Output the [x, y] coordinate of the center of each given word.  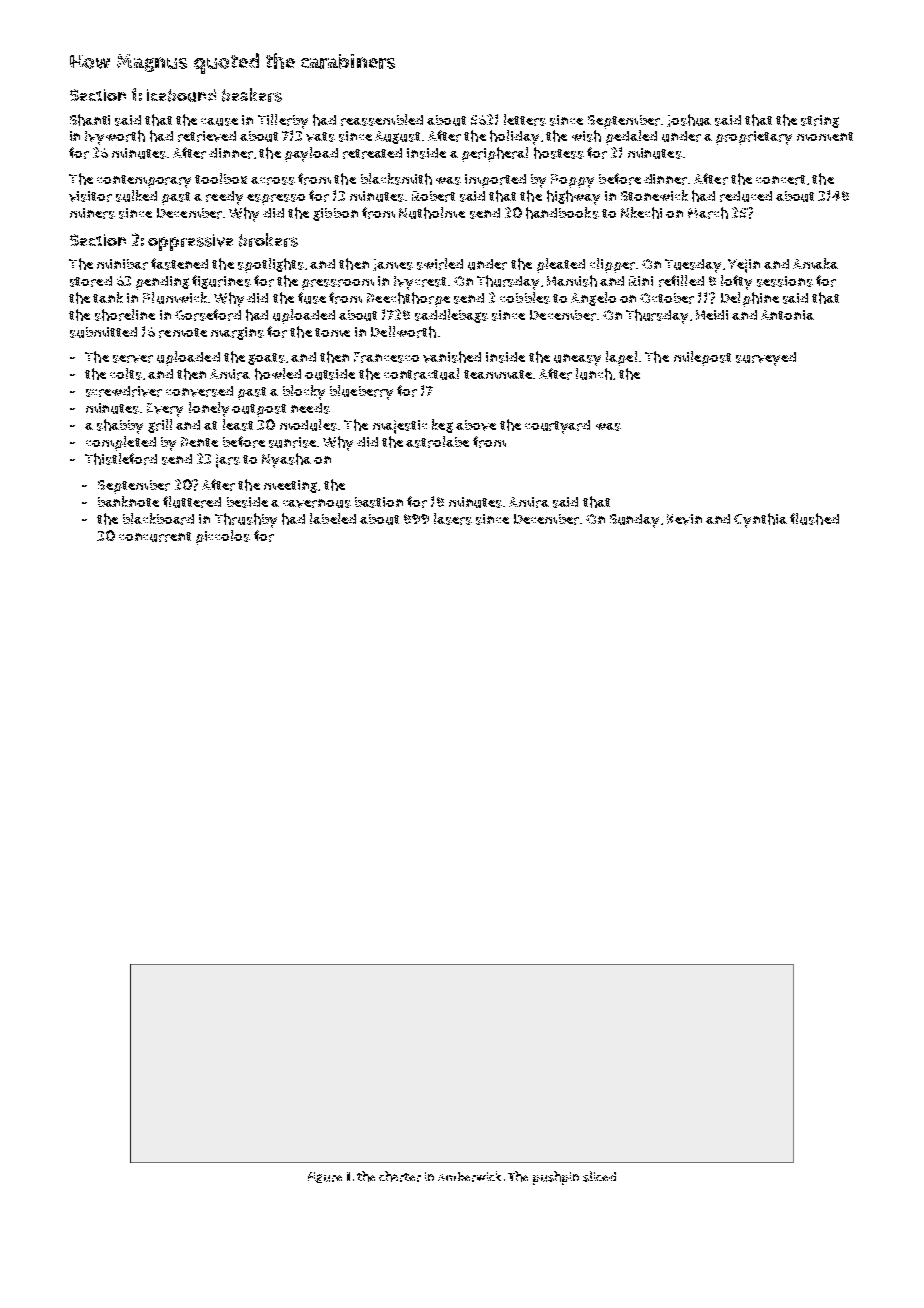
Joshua [689, 120]
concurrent [155, 537]
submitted [103, 332]
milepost [702, 358]
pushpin [556, 1178]
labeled [333, 518]
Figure [325, 1177]
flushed [814, 519]
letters [525, 120]
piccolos [223, 537]
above [476, 425]
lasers [453, 519]
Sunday [634, 521]
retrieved [207, 136]
